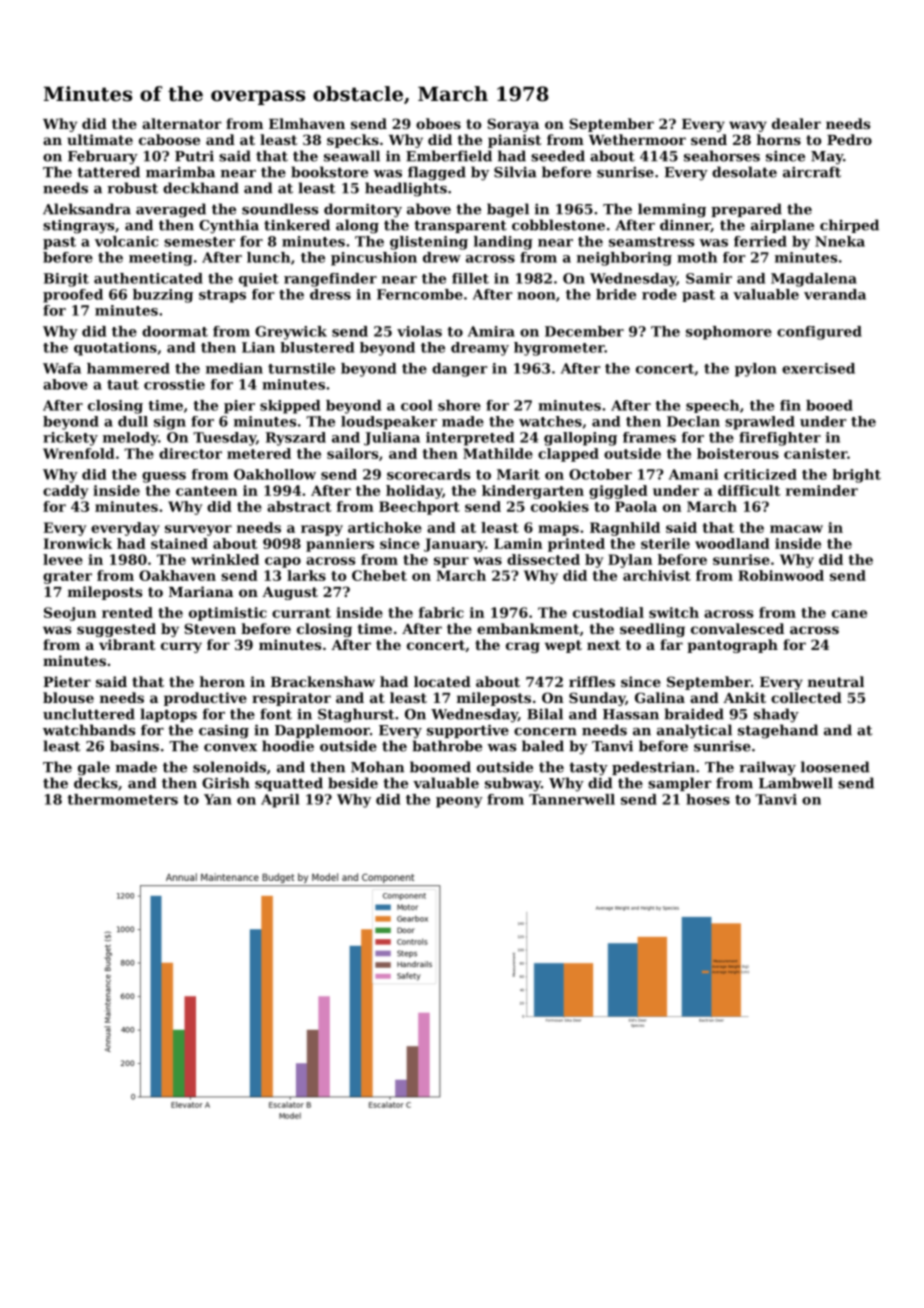  Describe the element at coordinates (353, 141) in the screenshot. I see `specks` at that location.
